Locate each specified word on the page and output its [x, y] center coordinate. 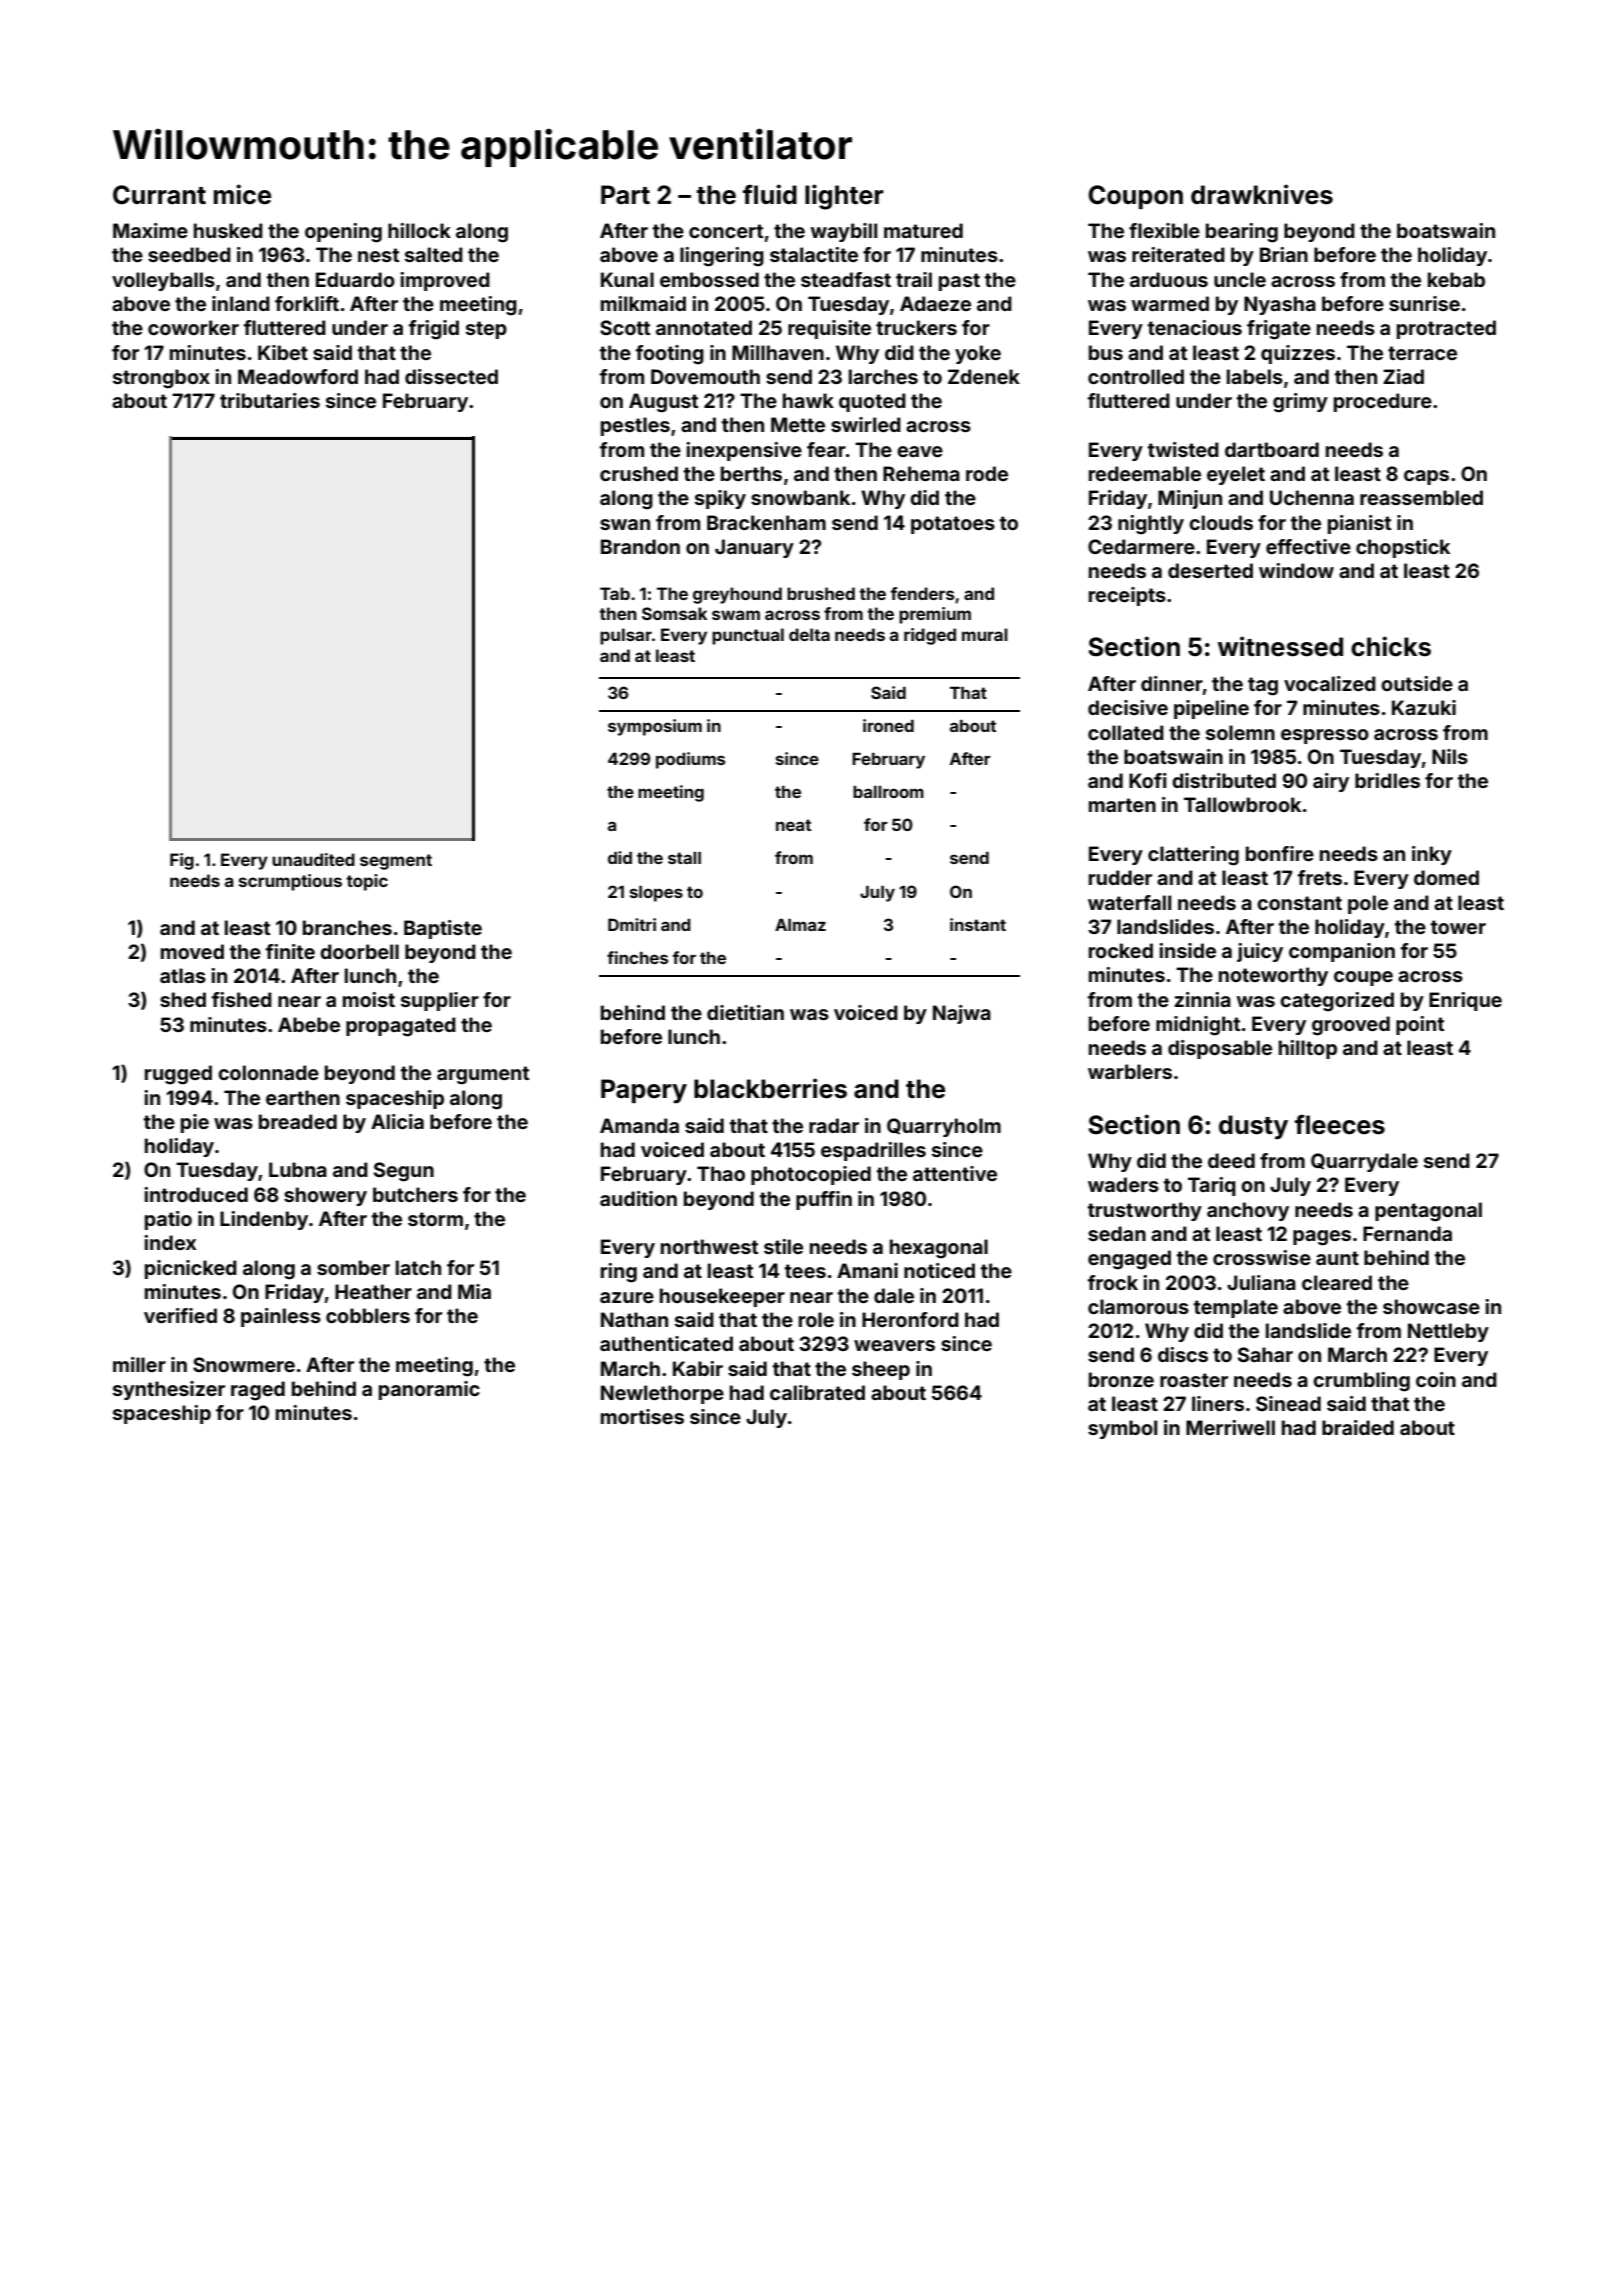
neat [793, 825]
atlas [183, 975]
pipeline [1211, 709]
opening [343, 233]
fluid [770, 194]
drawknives [1262, 194]
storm [435, 1219]
